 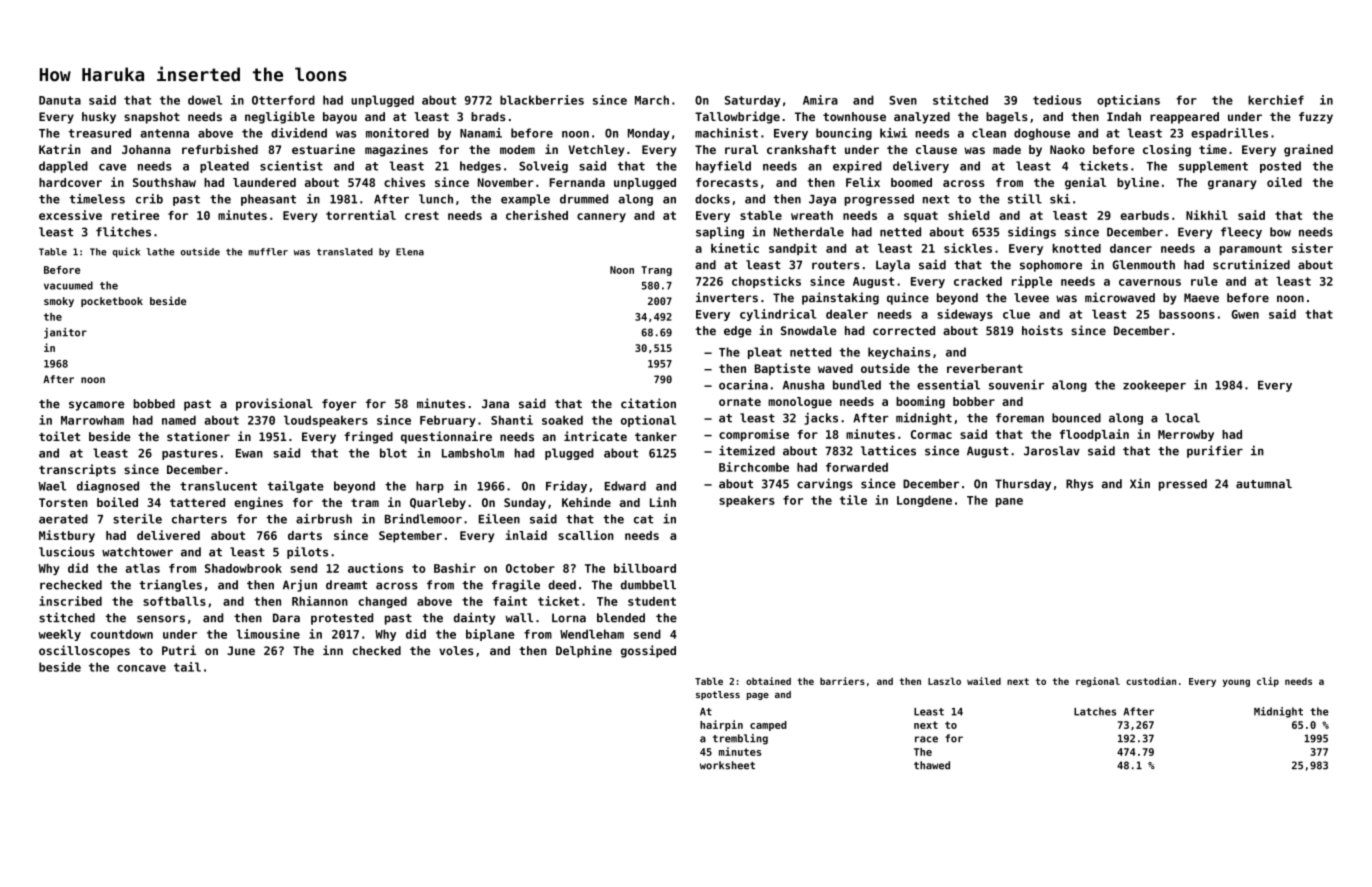 I want to click on intricate, so click(x=595, y=436).
